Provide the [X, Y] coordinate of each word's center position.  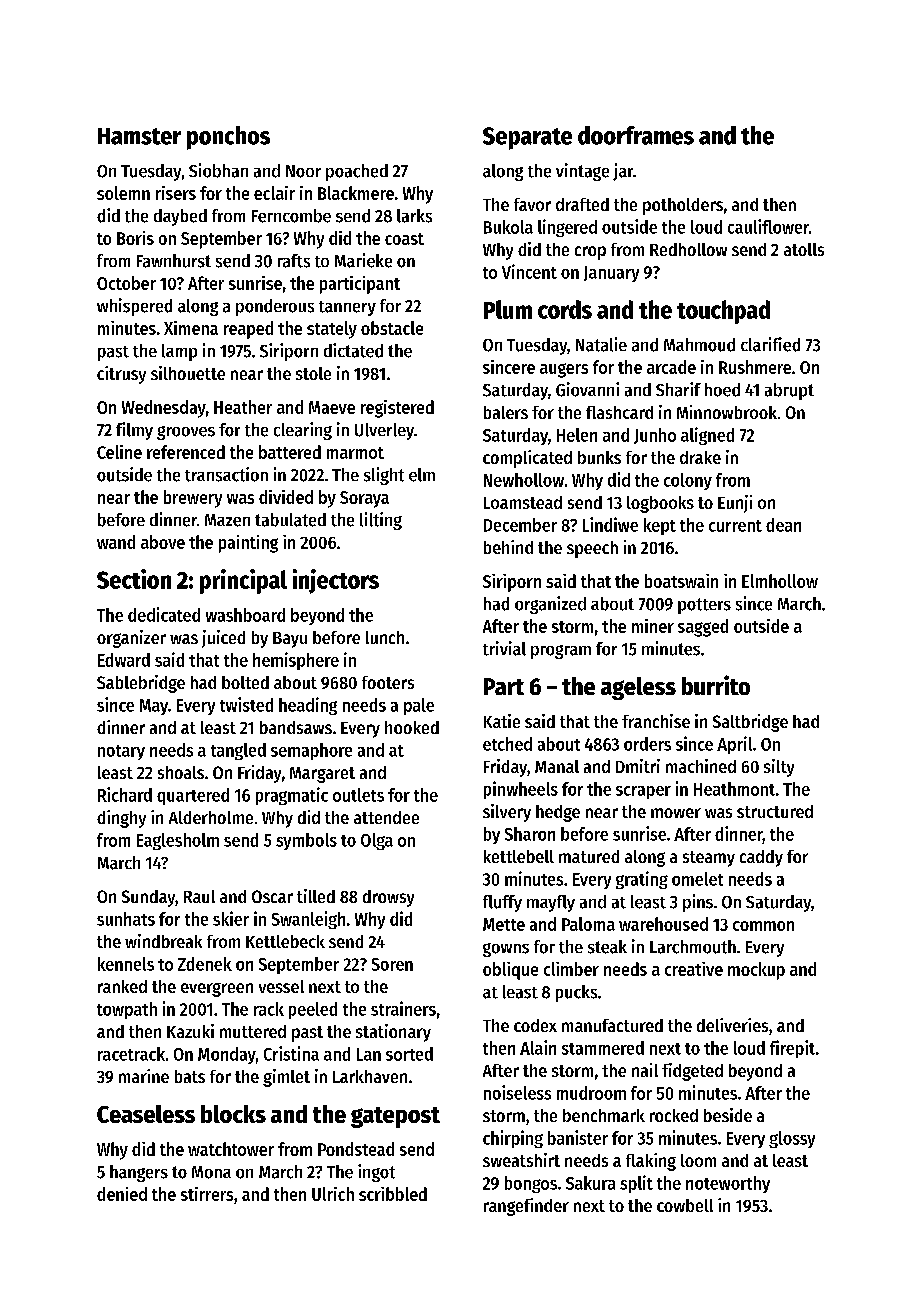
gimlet [286, 1078]
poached [357, 172]
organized [550, 605]
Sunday [148, 898]
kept [660, 526]
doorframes [636, 135]
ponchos [228, 138]
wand [116, 542]
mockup [756, 971]
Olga [377, 841]
